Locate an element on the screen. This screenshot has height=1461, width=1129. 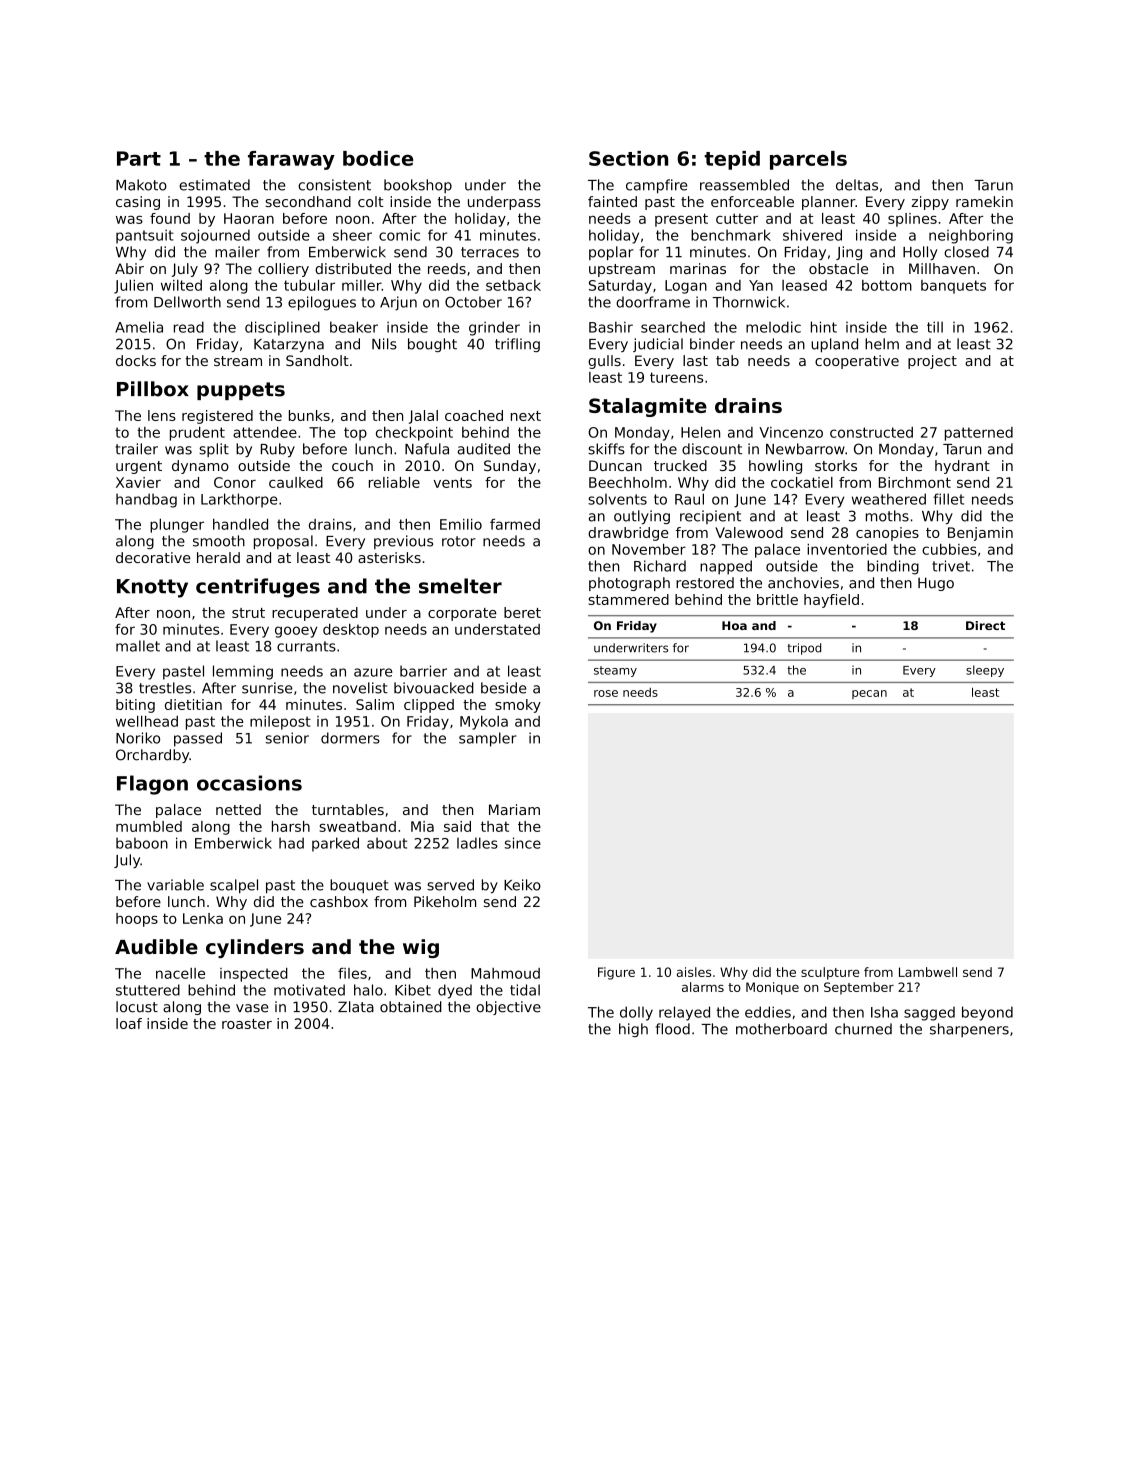
skiffs is located at coordinates (606, 449).
